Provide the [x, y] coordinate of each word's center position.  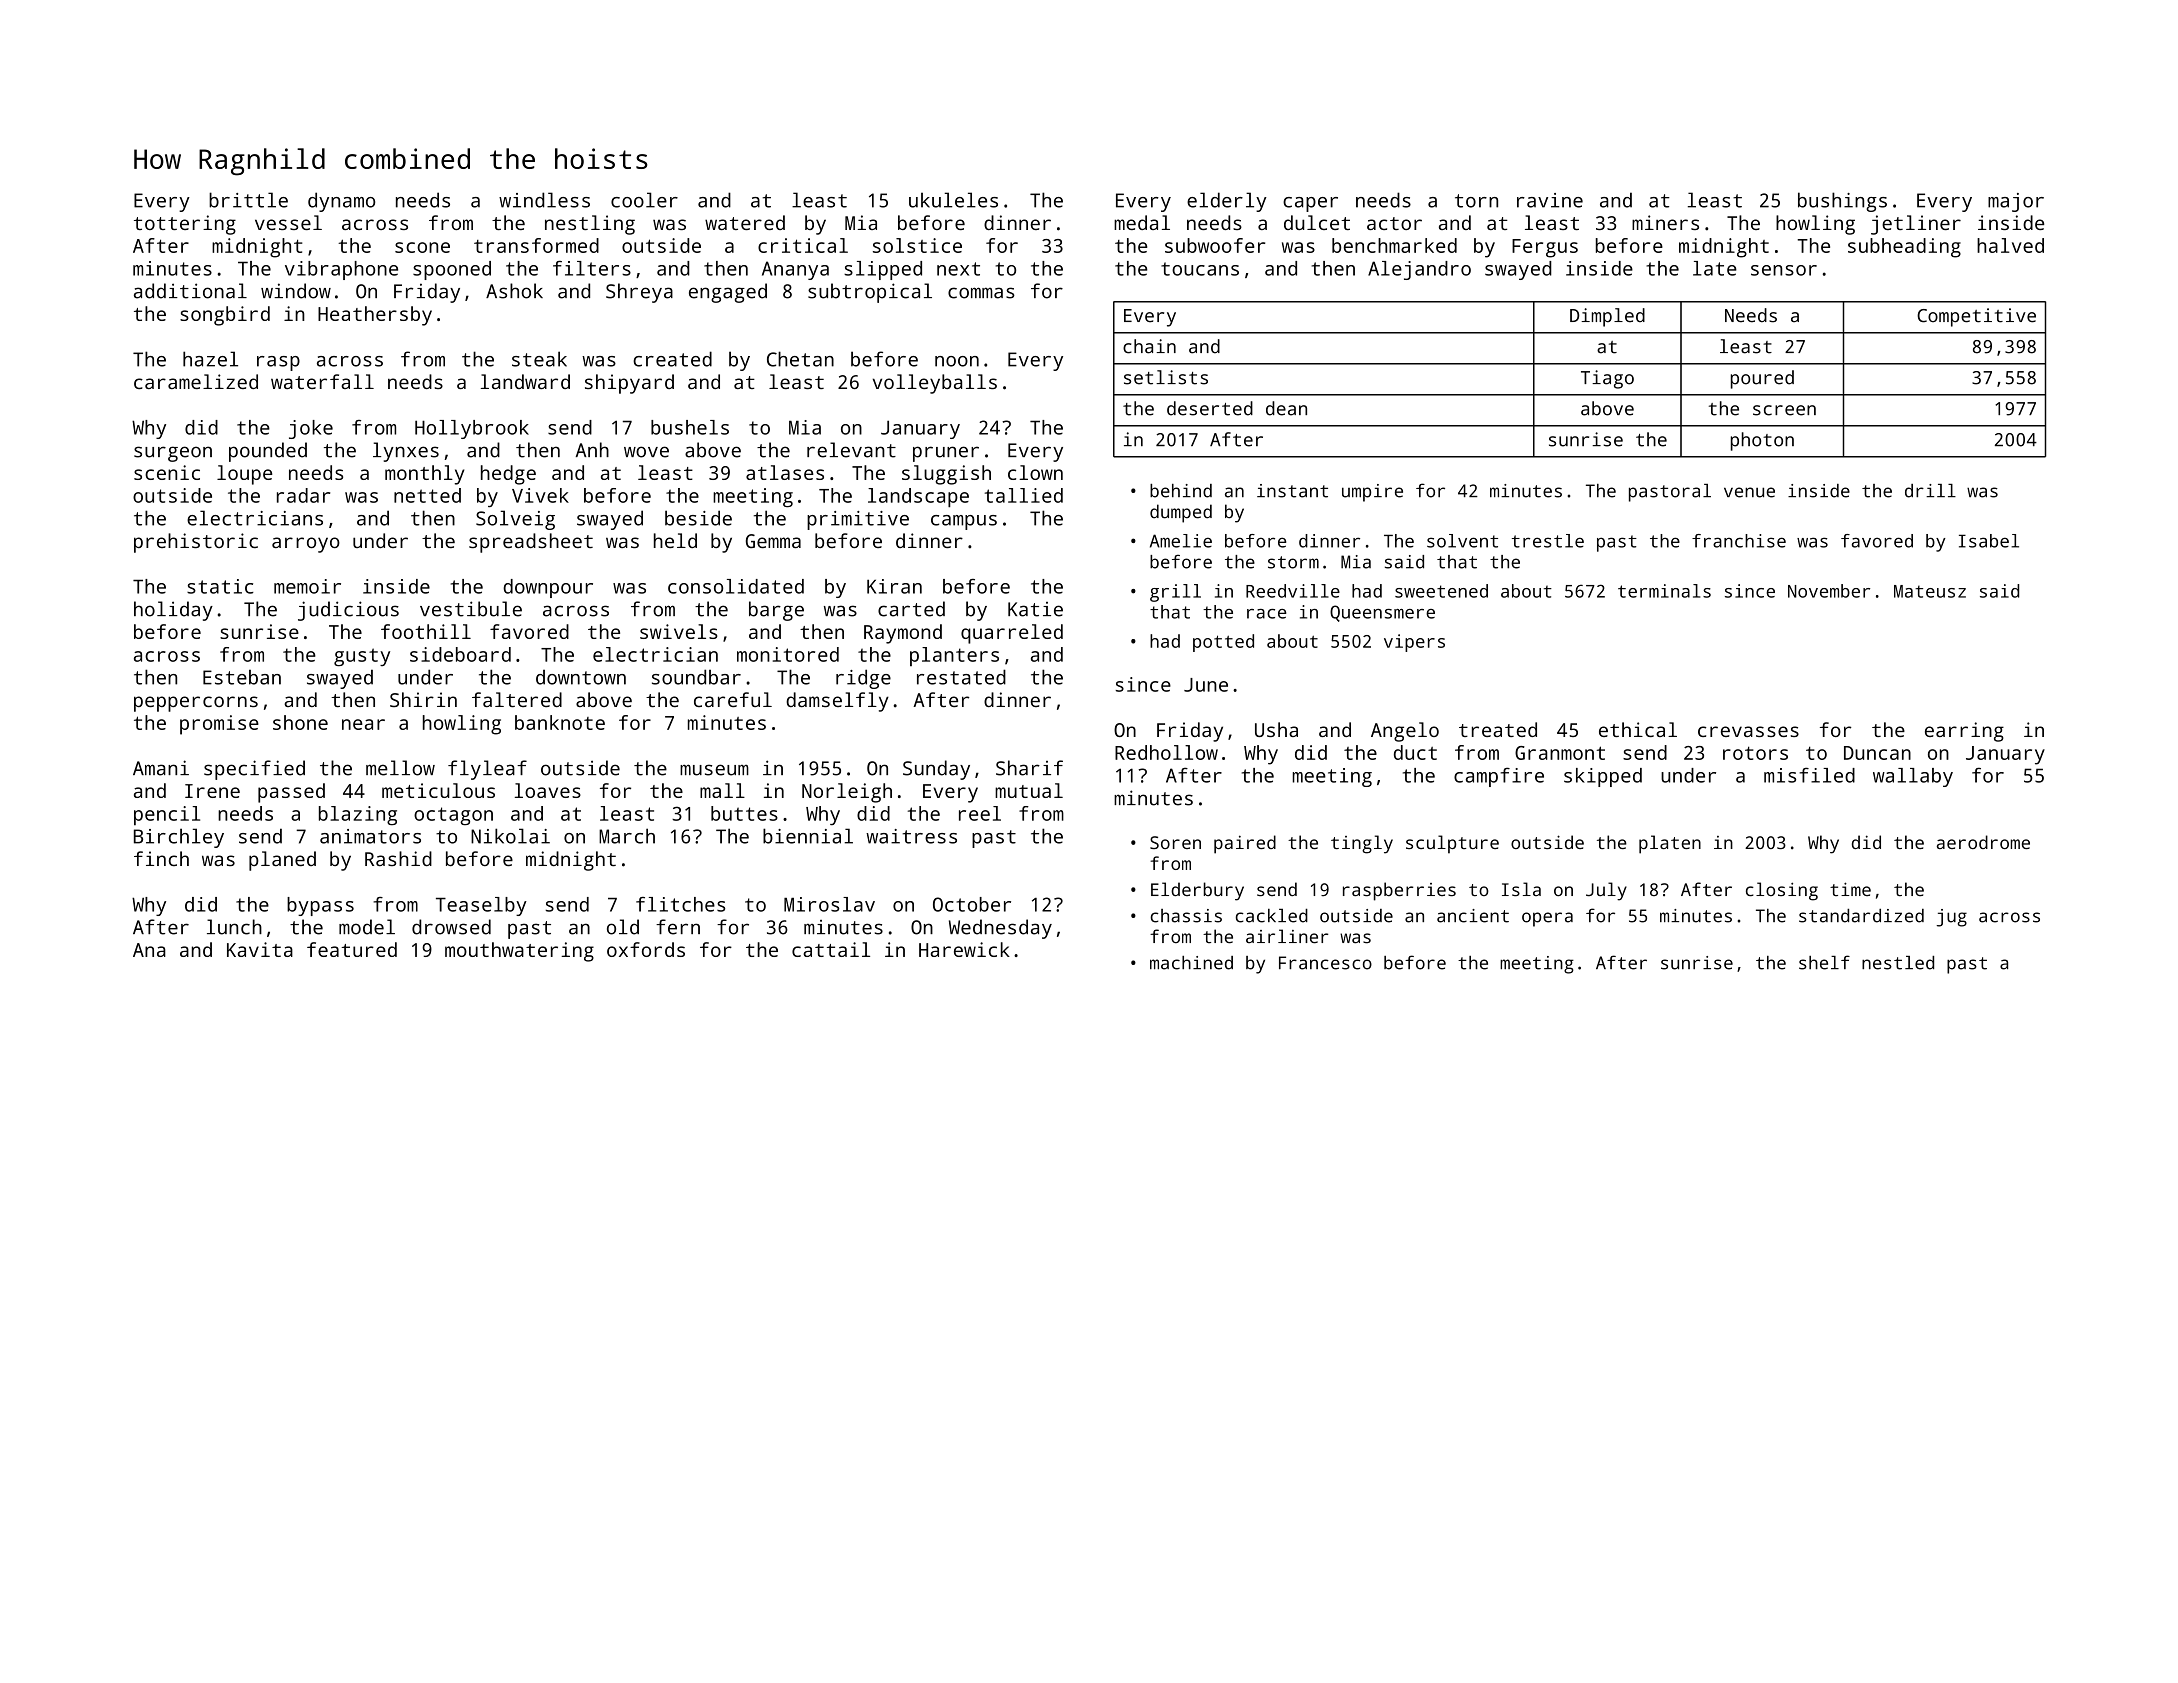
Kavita [260, 949]
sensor [1784, 270]
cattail [831, 949]
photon [1762, 441]
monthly [424, 475]
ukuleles [953, 200]
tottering [185, 225]
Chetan [800, 359]
